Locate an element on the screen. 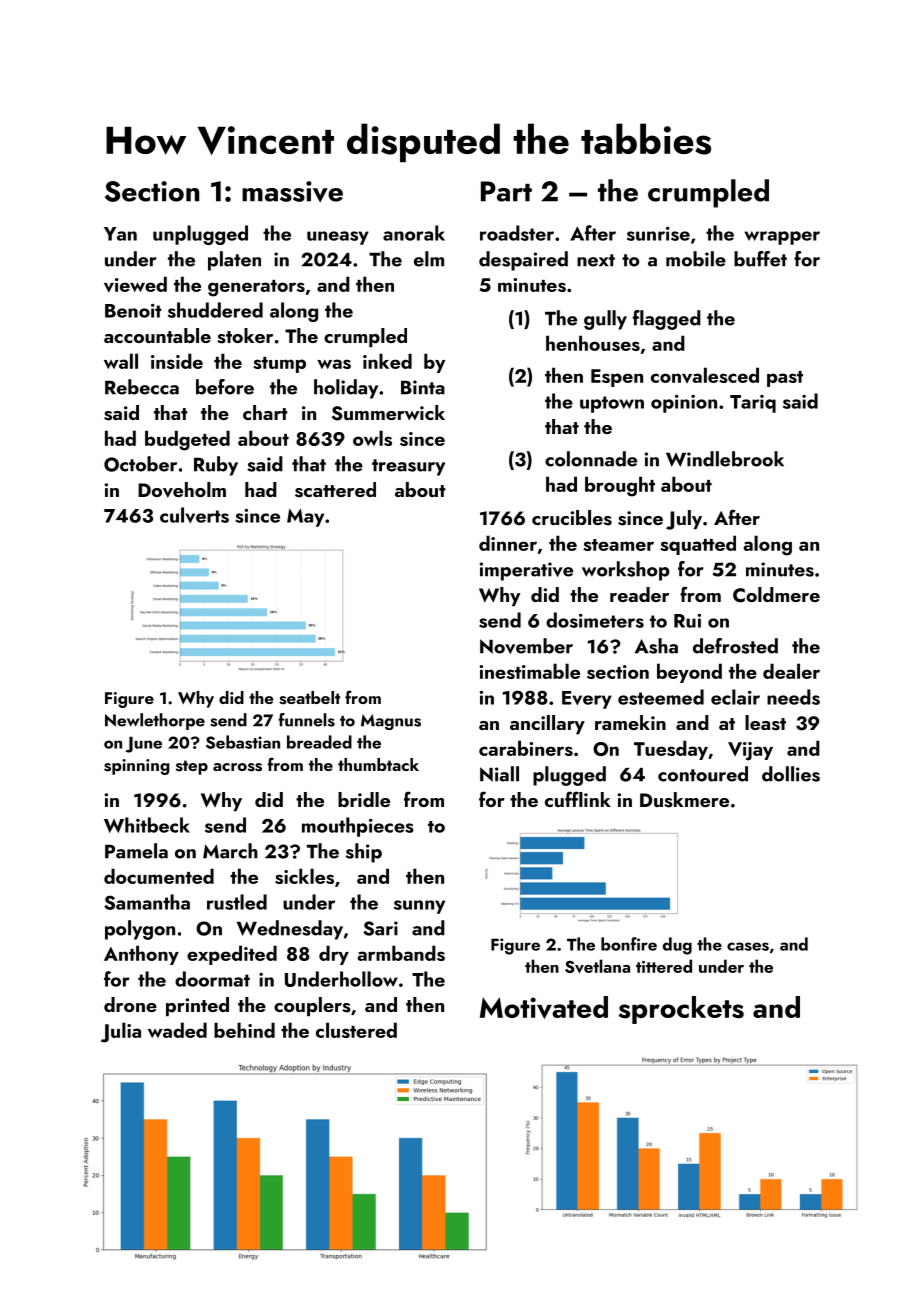  Windlebrook is located at coordinates (725, 459).
